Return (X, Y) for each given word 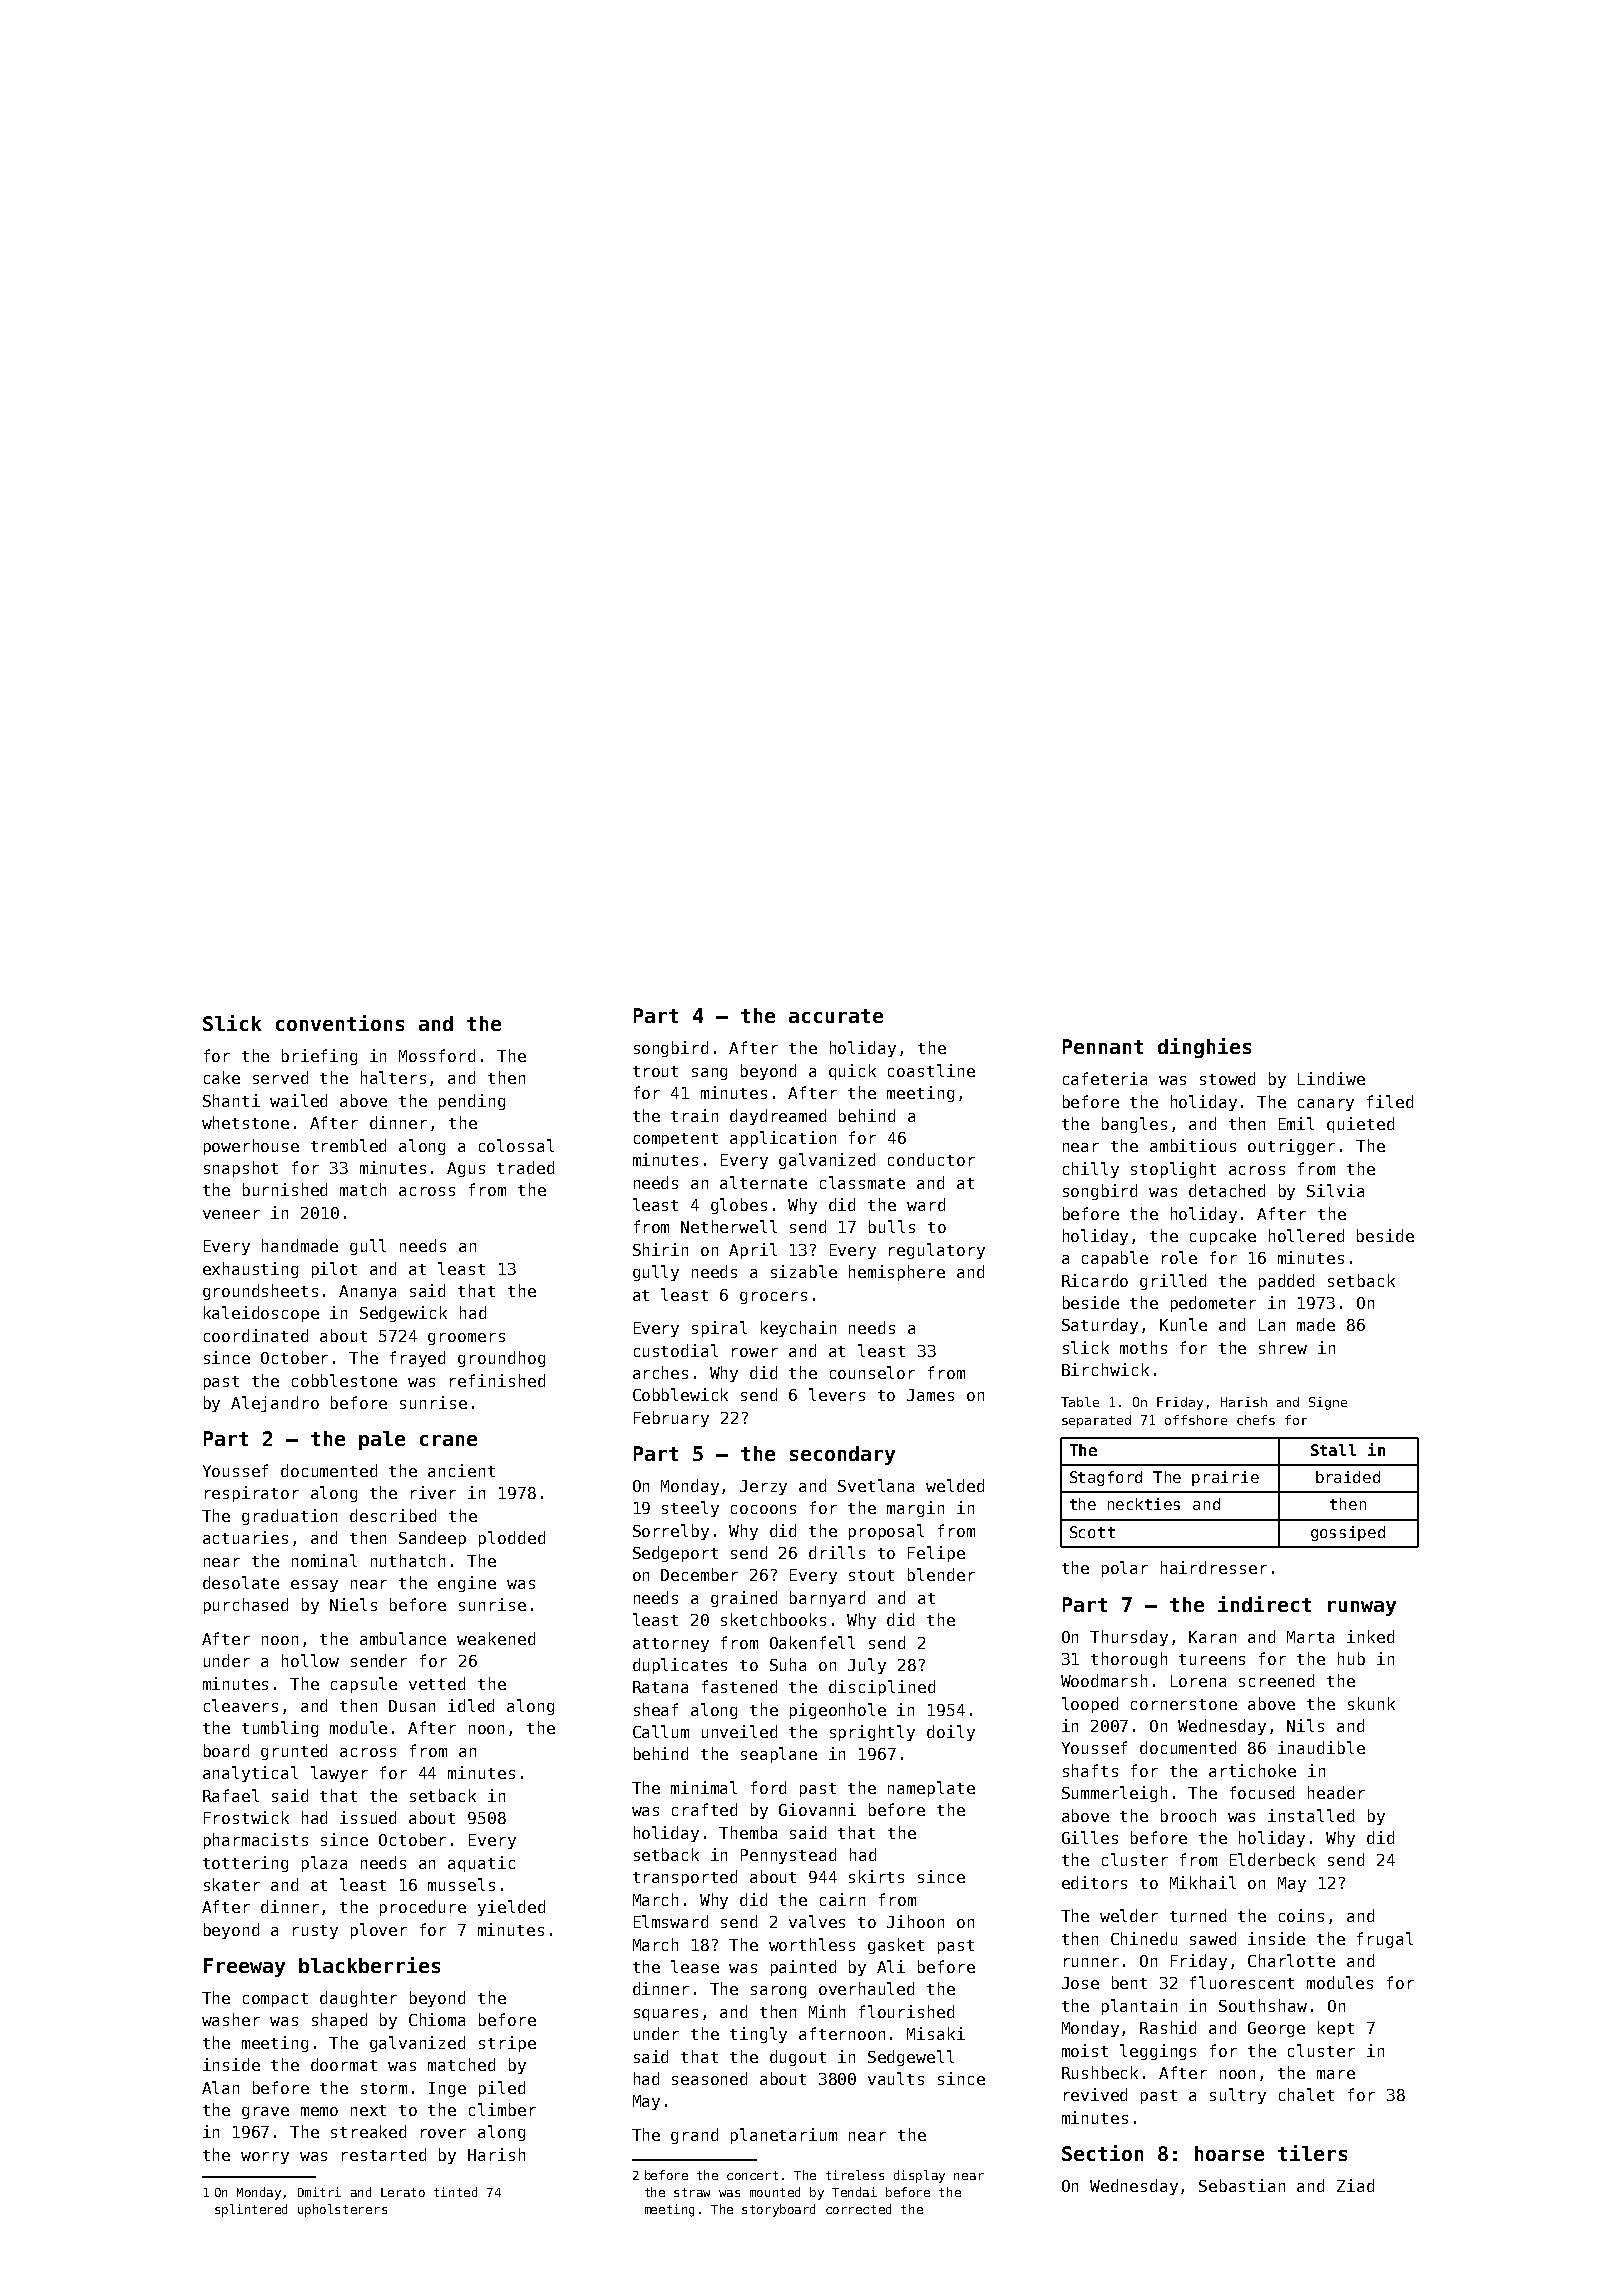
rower (755, 1352)
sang (709, 1074)
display (919, 2176)
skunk (1371, 1703)
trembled (348, 1145)
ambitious (1193, 1145)
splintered (251, 2210)
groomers (466, 1339)
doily (951, 1733)
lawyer (339, 1774)
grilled (1173, 1282)
